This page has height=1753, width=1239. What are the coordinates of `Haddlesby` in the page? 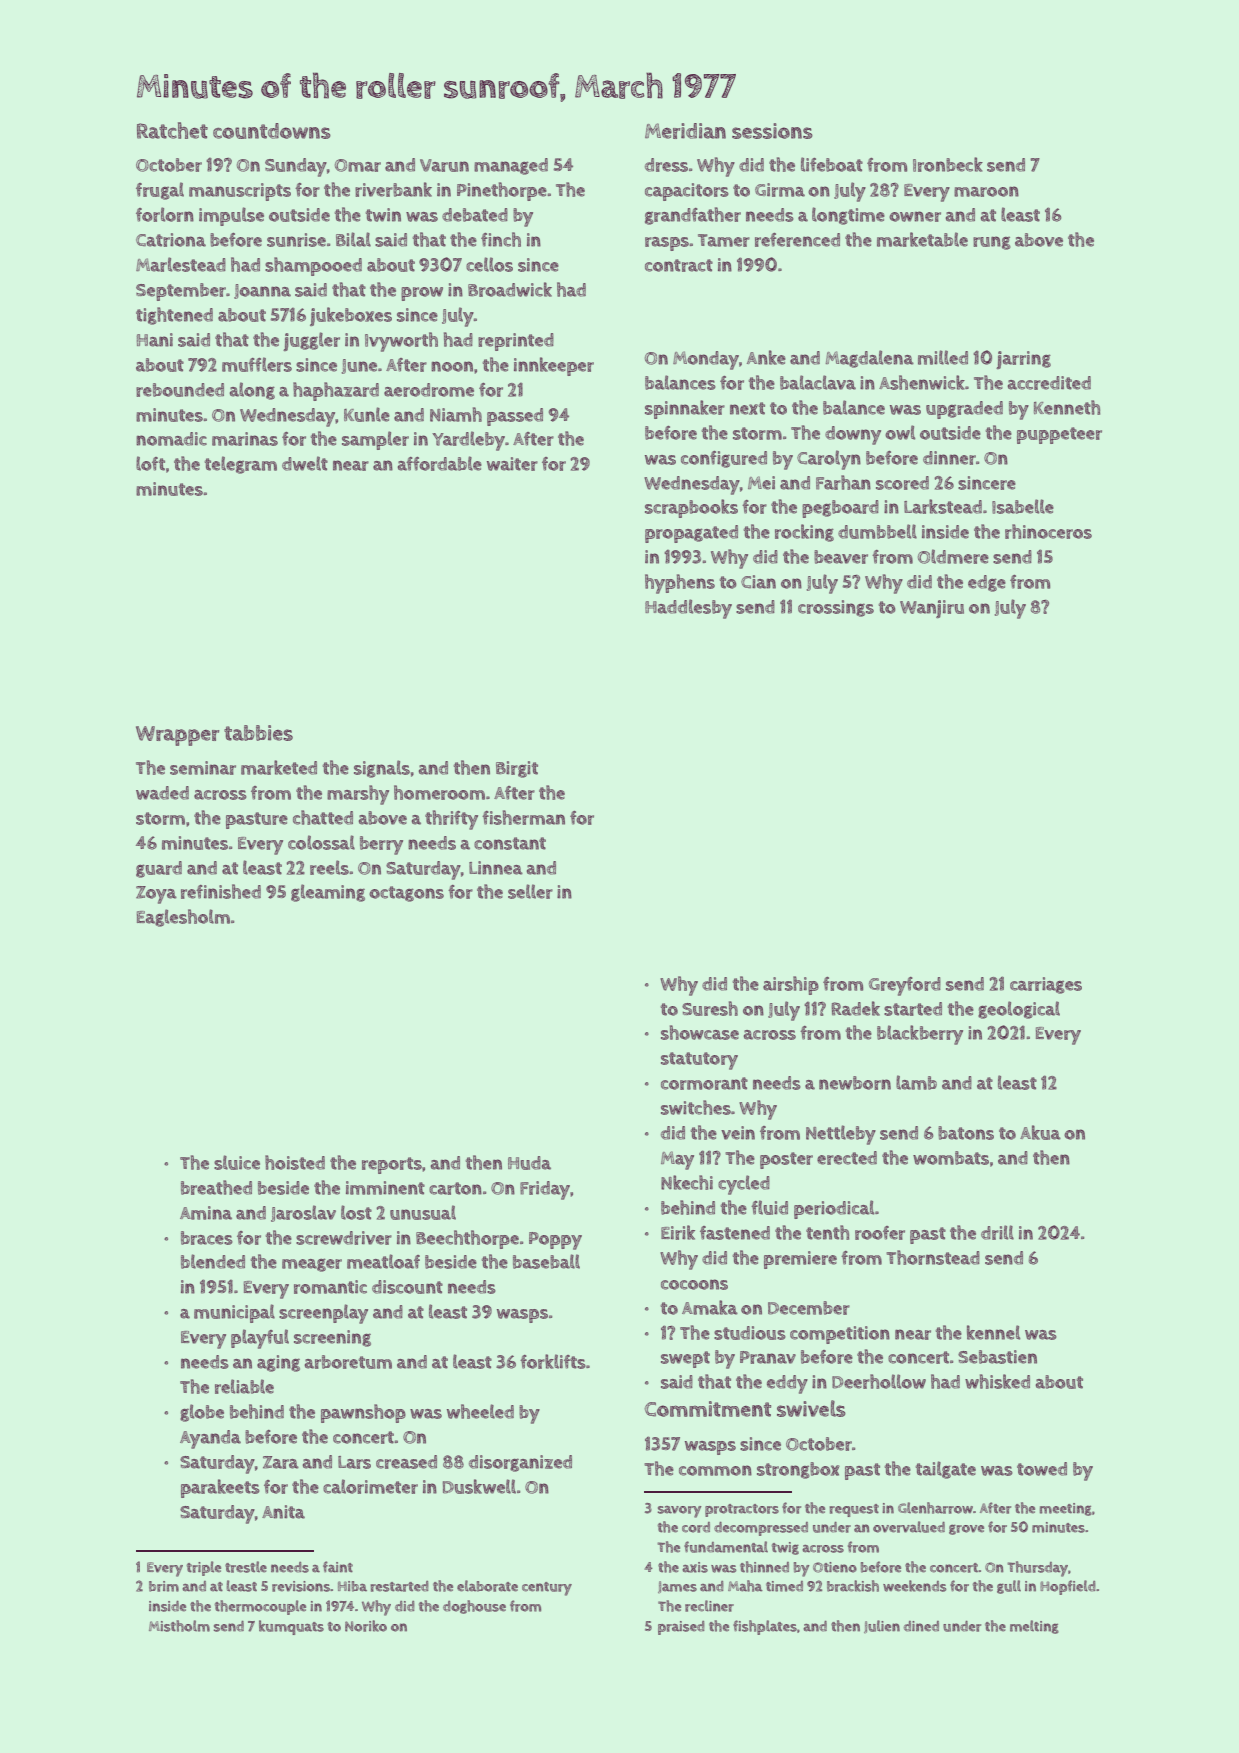 It's located at (688, 609).
